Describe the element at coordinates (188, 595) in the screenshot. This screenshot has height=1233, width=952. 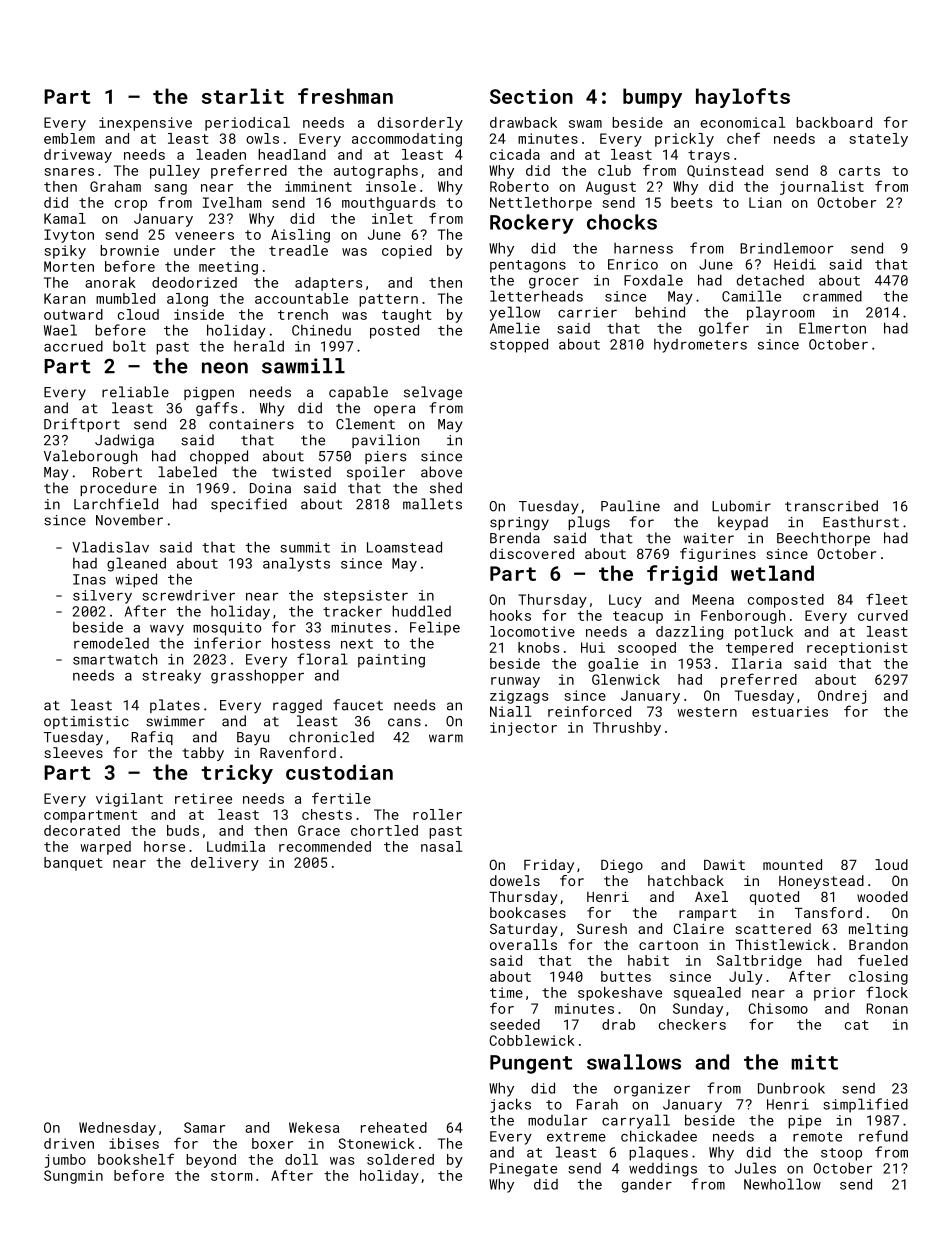
I see `screwdriver` at that location.
